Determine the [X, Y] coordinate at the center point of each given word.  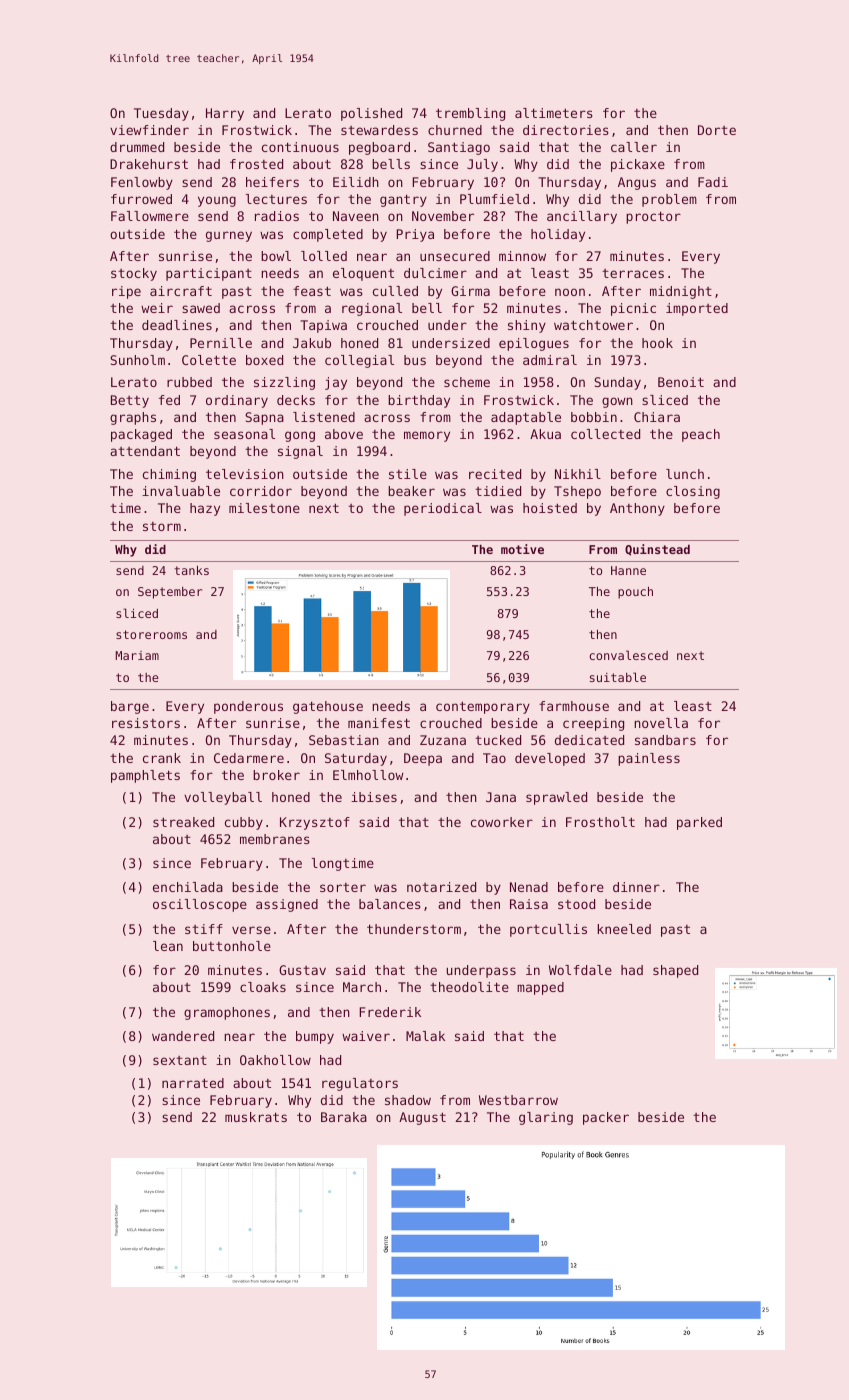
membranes [275, 839]
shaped [675, 971]
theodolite [469, 987]
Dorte [717, 130]
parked [699, 823]
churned [455, 130]
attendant [145, 451]
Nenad [529, 887]
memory [427, 436]
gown [617, 402]
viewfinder [149, 130]
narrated [193, 1083]
